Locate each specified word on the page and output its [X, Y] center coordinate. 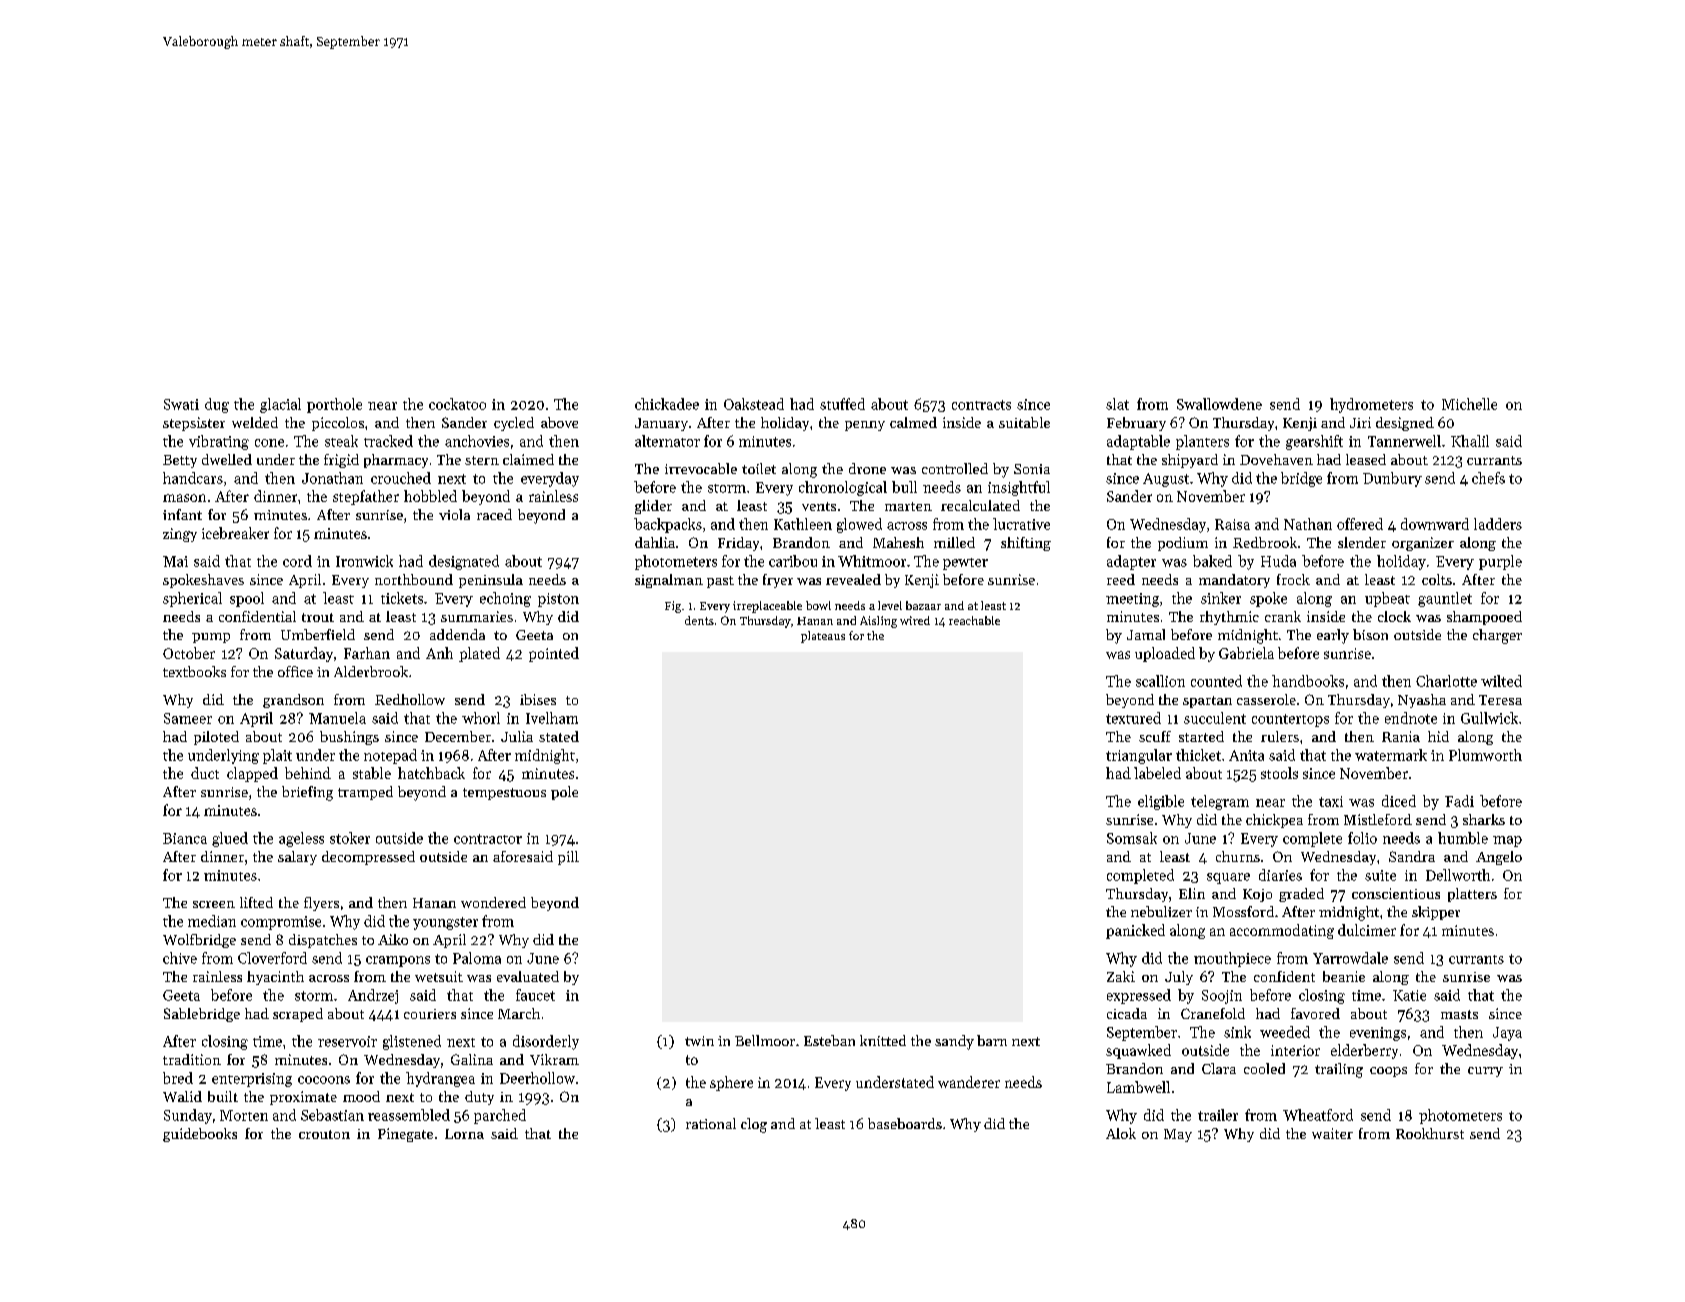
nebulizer [1161, 911]
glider [653, 507]
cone [269, 443]
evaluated [528, 976]
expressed [1139, 996]
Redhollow [410, 699]
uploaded [1165, 654]
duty [479, 1098]
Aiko [393, 939]
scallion [1160, 681]
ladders [1498, 524]
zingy [180, 535]
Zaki [1121, 976]
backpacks [668, 525]
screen [214, 904]
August [1166, 480]
